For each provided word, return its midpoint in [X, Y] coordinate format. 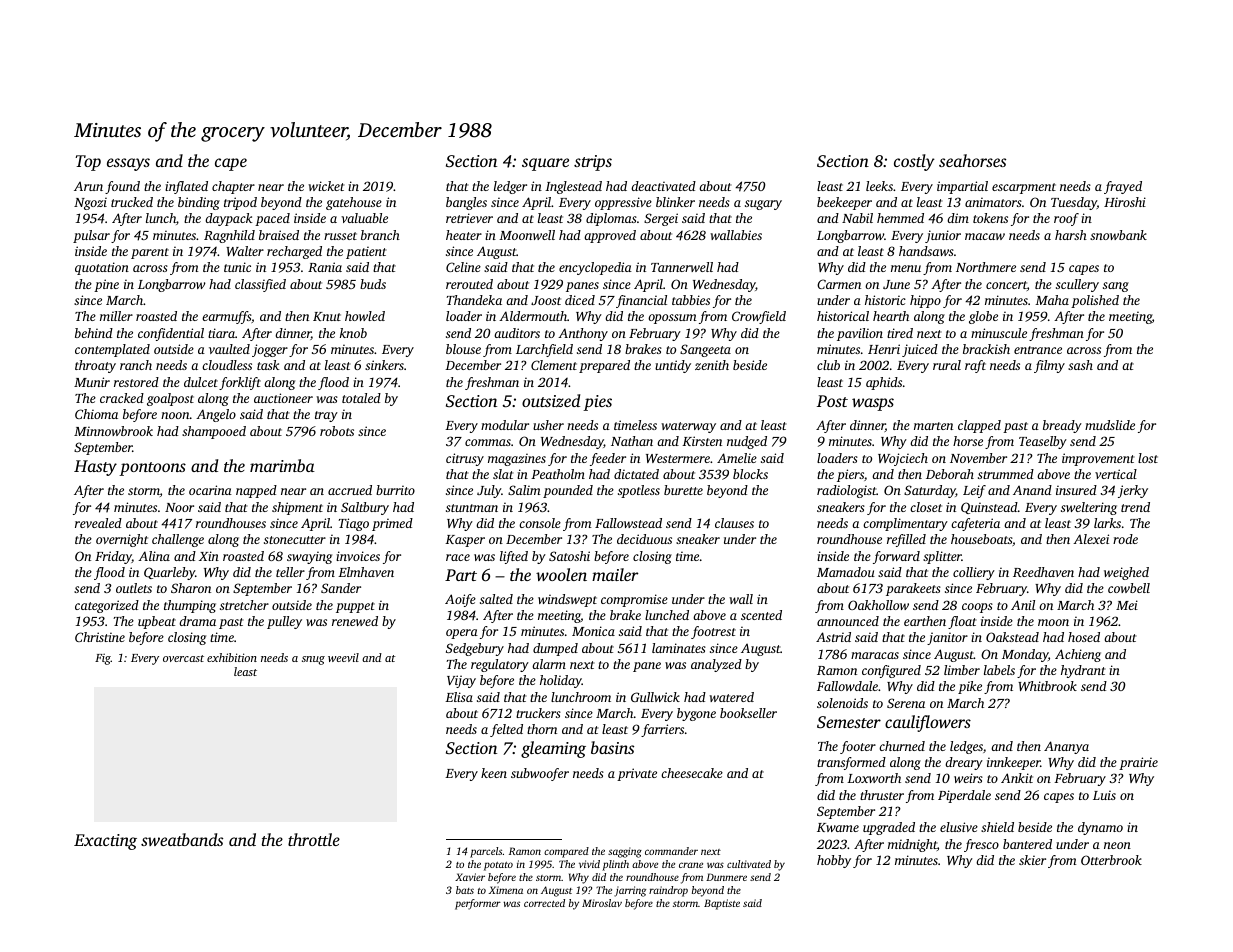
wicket [326, 186]
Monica [593, 631]
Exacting [105, 842]
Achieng [1078, 655]
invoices [358, 556]
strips [593, 163]
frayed [1123, 187]
